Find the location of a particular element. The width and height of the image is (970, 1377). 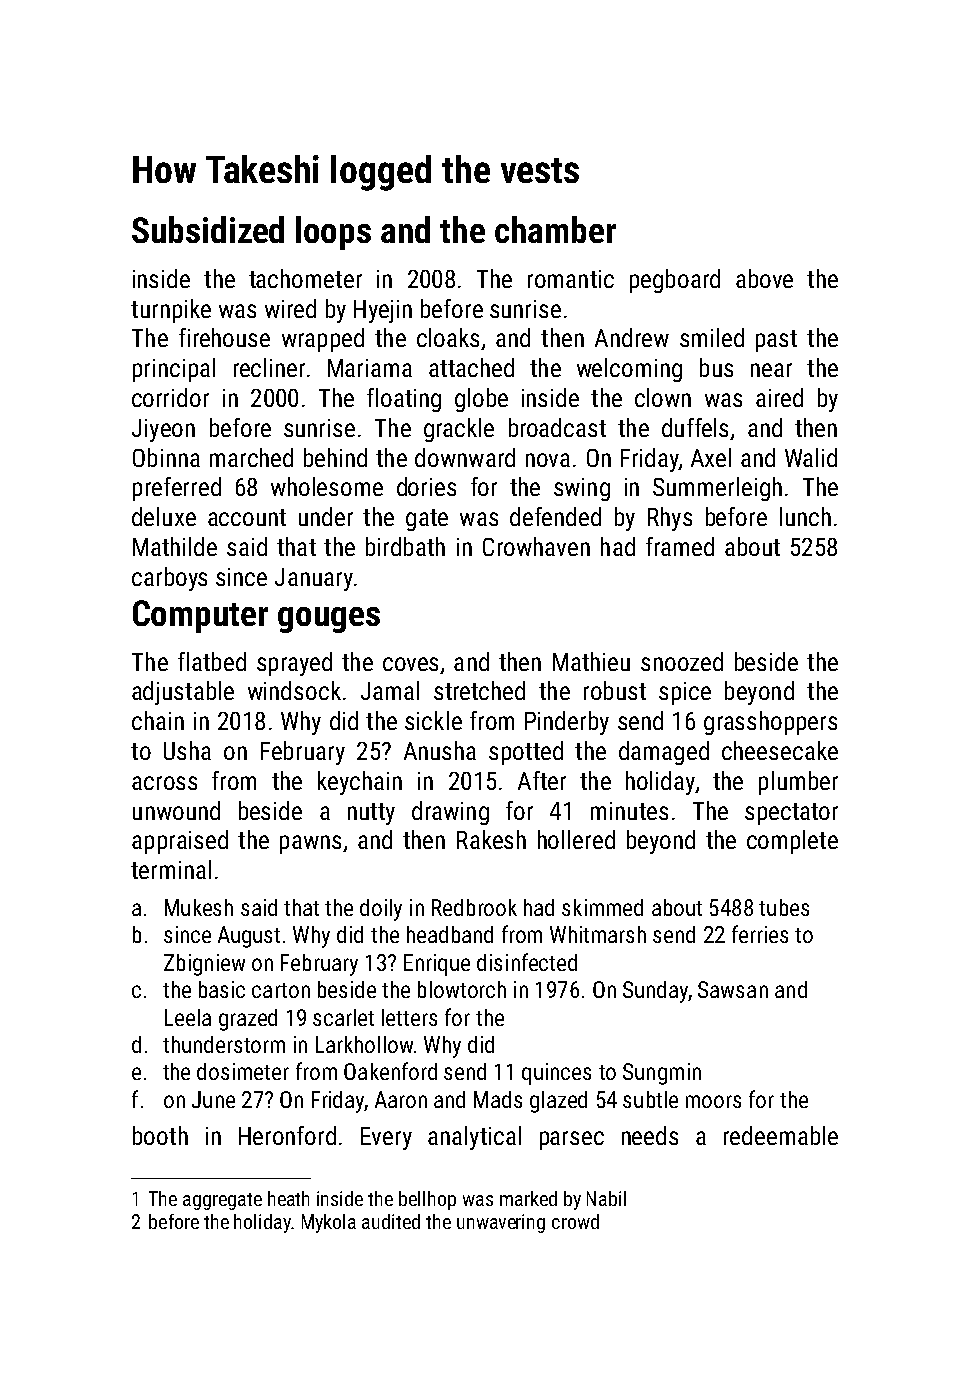

grasshoppers is located at coordinates (770, 723).
